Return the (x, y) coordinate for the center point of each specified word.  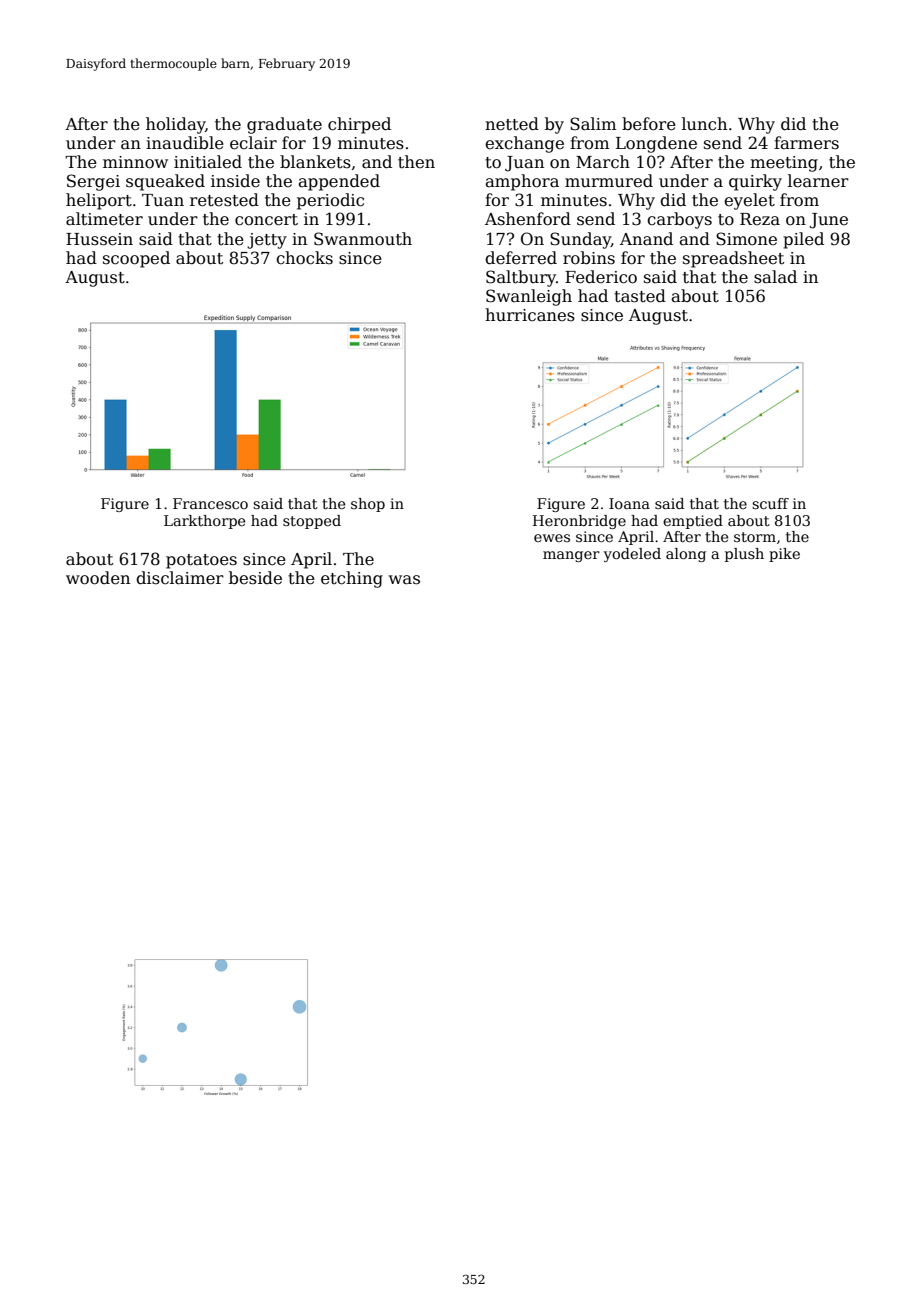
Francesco (210, 503)
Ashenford (528, 219)
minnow (135, 162)
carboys (679, 220)
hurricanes (530, 315)
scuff (770, 503)
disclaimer (180, 578)
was (404, 580)
